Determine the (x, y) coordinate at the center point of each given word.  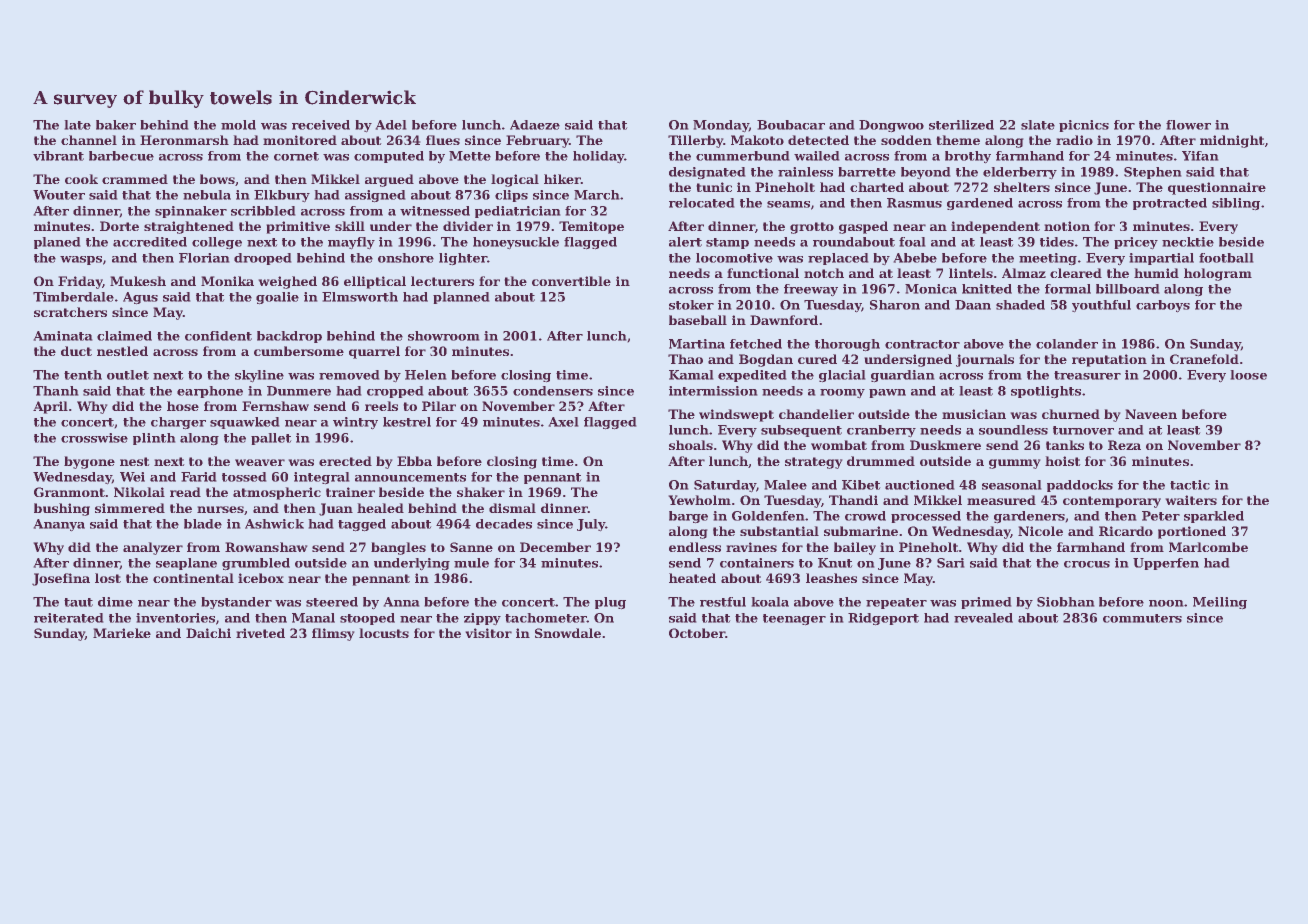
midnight (1232, 141)
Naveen (1151, 414)
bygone (89, 462)
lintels (971, 273)
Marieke (122, 633)
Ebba (414, 461)
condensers (553, 391)
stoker (691, 305)
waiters (1191, 500)
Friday (80, 282)
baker (116, 125)
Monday (721, 126)
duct (76, 351)
